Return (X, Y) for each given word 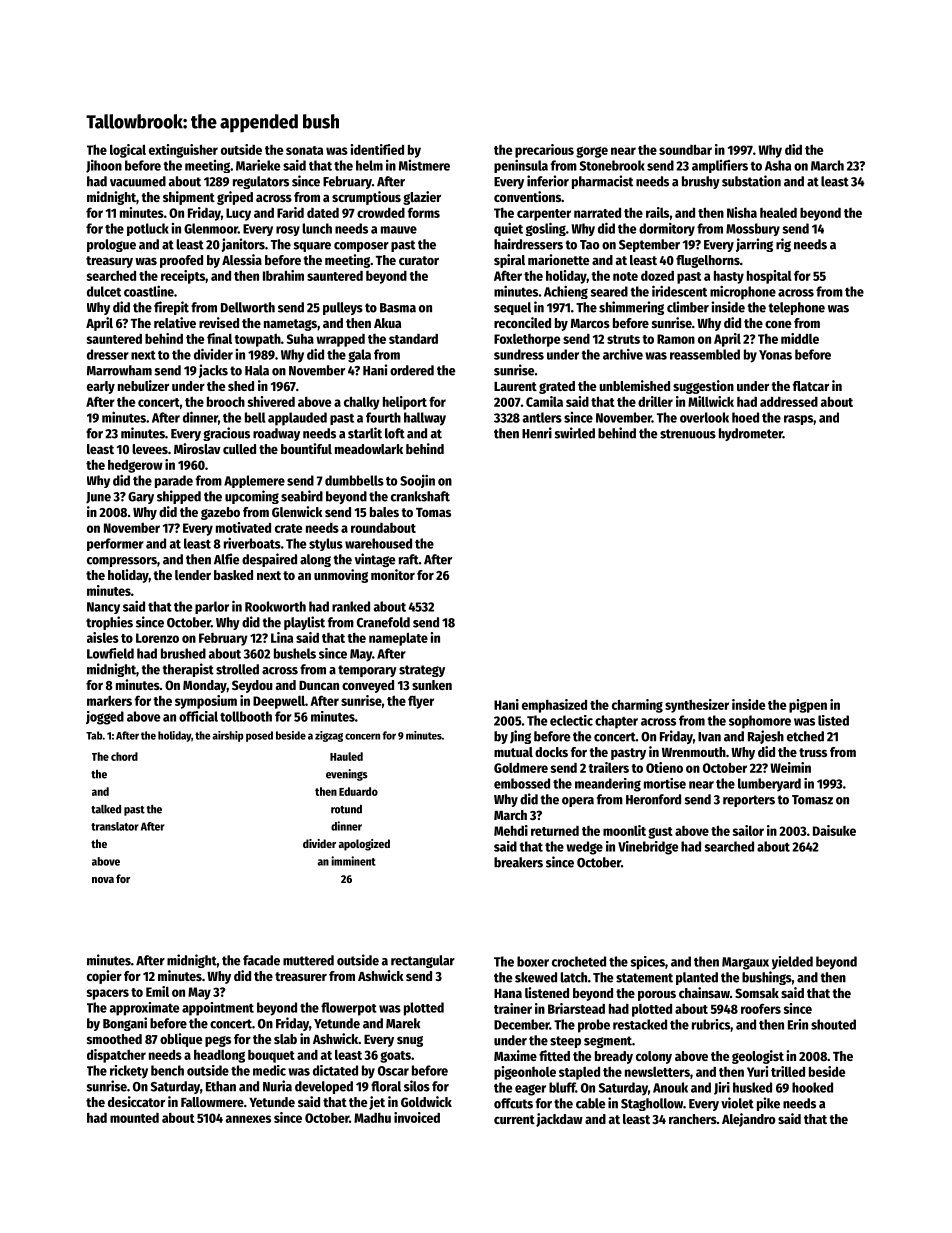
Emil (157, 991)
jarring (754, 245)
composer (361, 247)
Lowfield (110, 653)
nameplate (398, 639)
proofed (181, 261)
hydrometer (751, 434)
